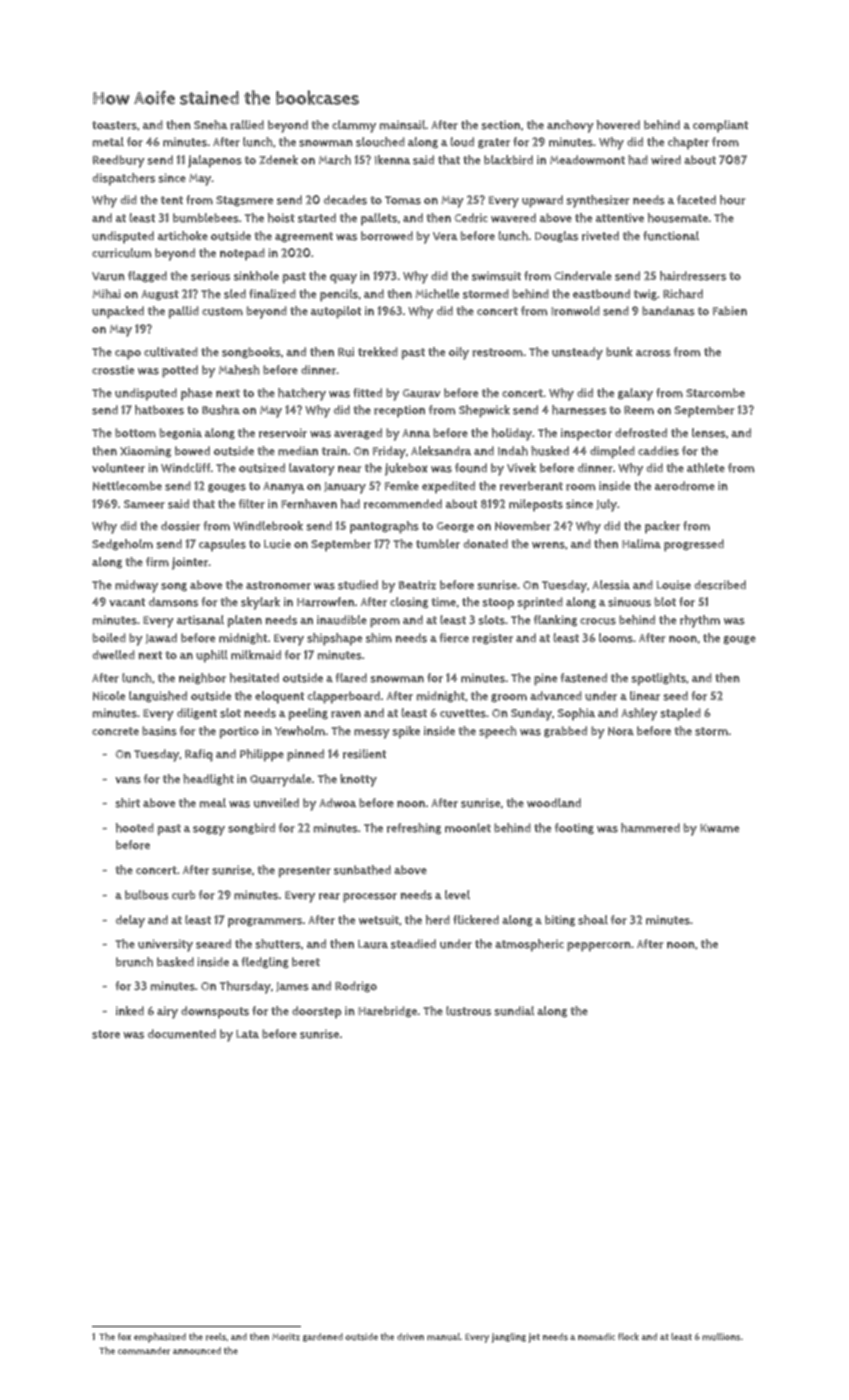  What do you see at coordinates (144, 1351) in the document?
I see `commander` at bounding box center [144, 1351].
